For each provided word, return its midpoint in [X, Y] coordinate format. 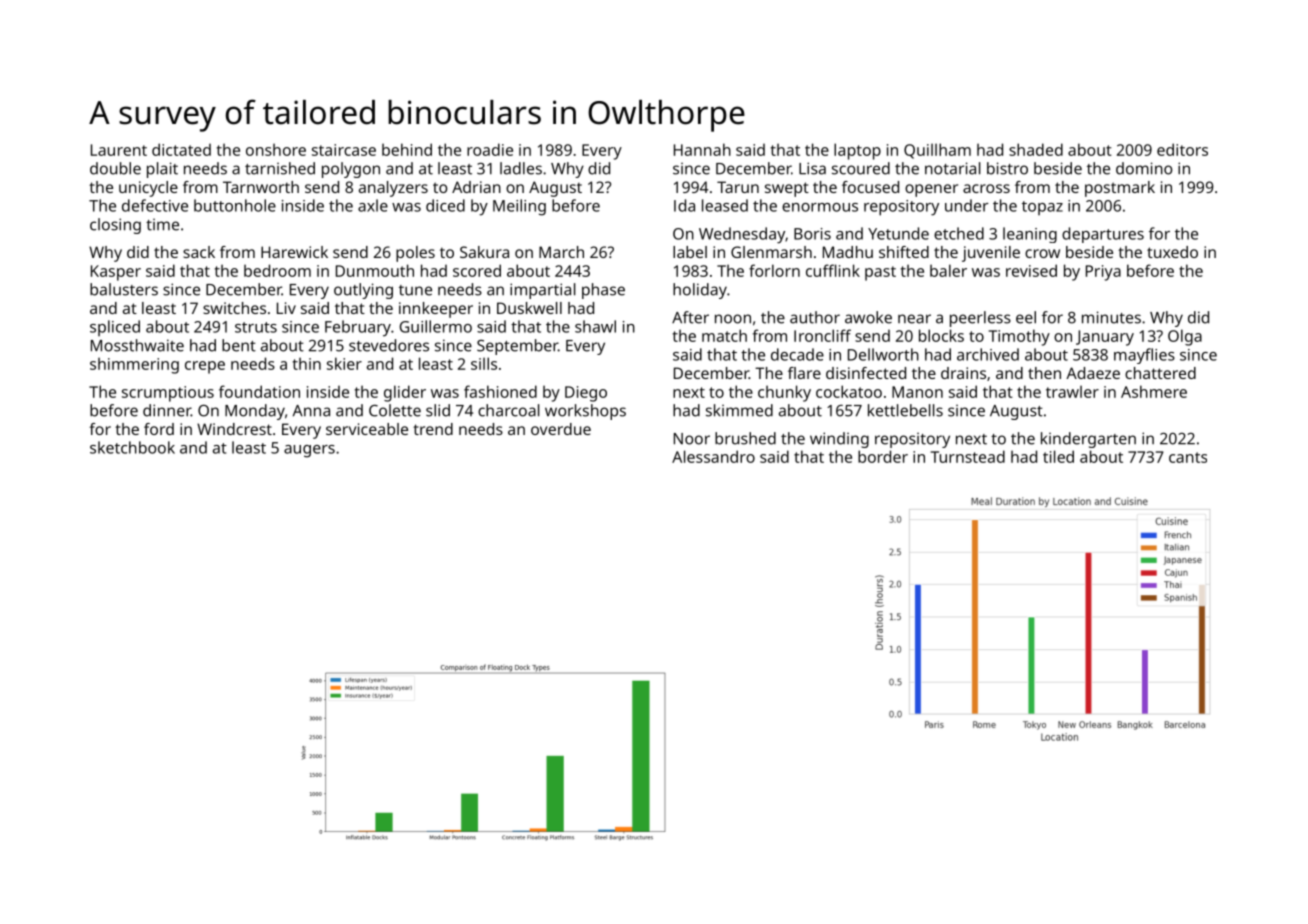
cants [1188, 457]
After [690, 317]
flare [804, 373]
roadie [490, 149]
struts [256, 327]
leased [725, 205]
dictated [181, 149]
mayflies [1144, 356]
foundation [259, 391]
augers [309, 451]
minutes [1111, 317]
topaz [1042, 208]
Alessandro [713, 456]
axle [373, 205]
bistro [1007, 168]
